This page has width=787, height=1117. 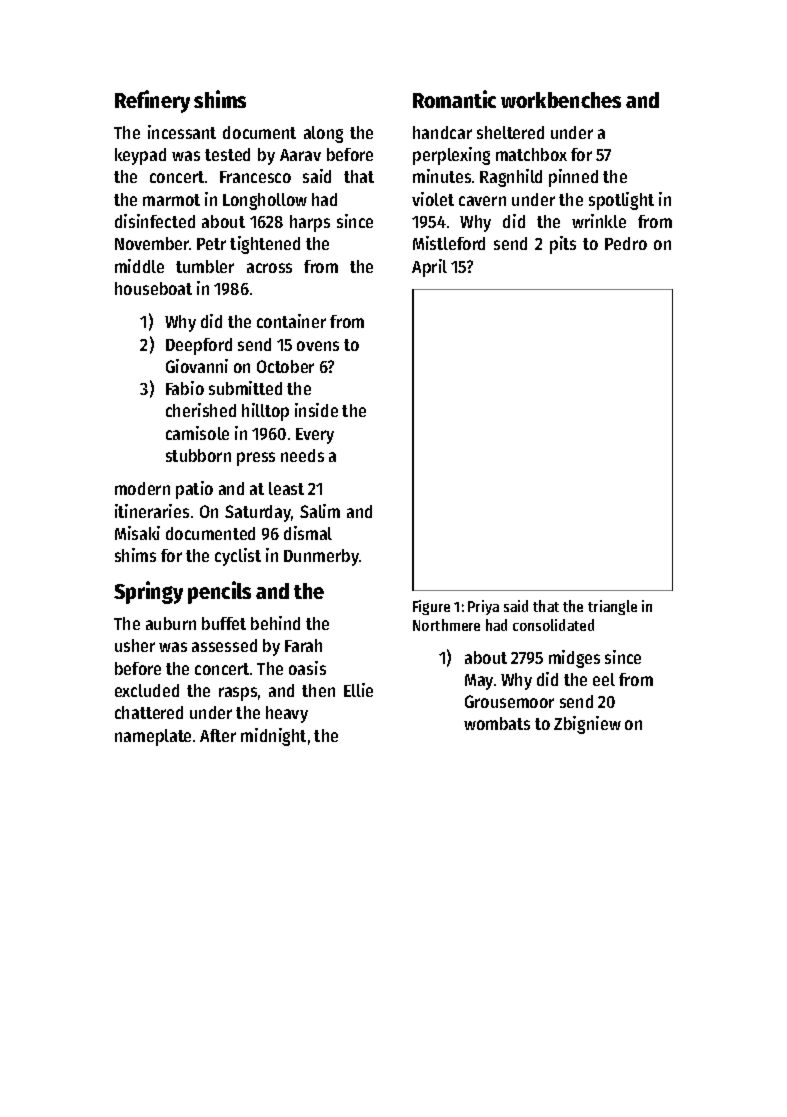 I want to click on May, so click(x=479, y=682).
